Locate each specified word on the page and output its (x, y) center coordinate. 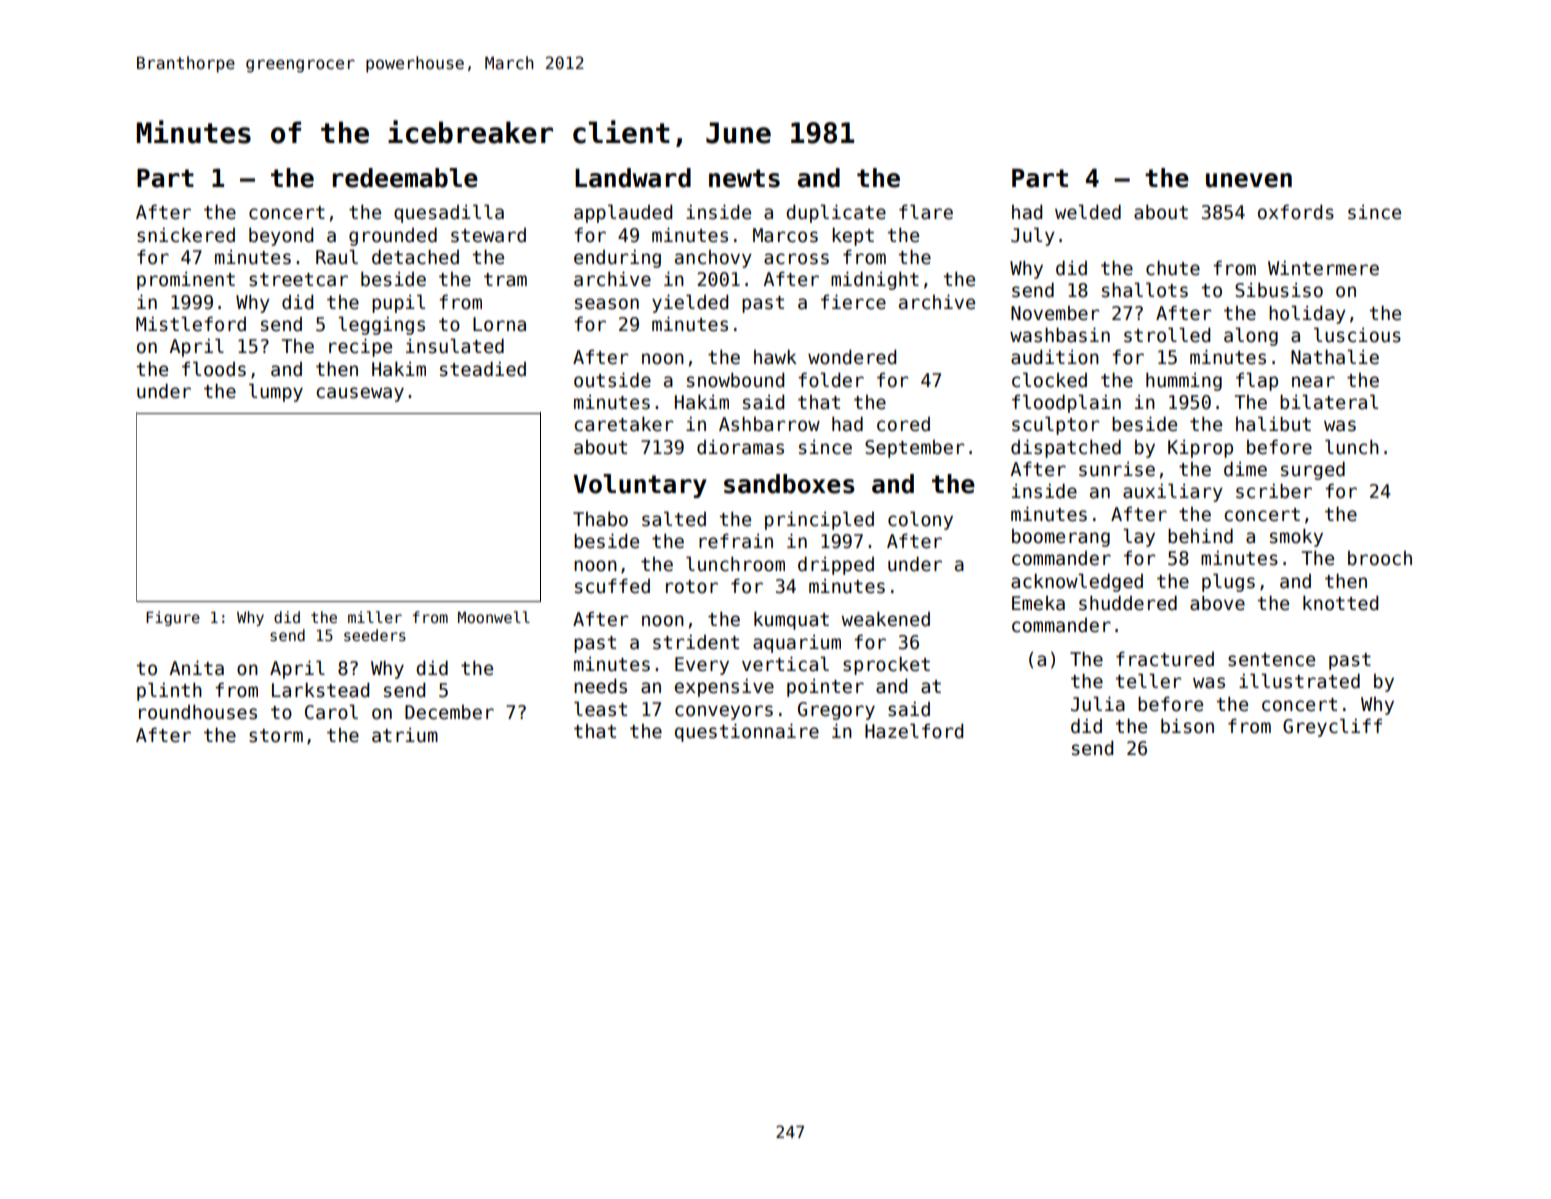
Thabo (600, 519)
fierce (853, 302)
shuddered (1128, 603)
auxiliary (1173, 492)
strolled (1167, 335)
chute (1173, 268)
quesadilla (449, 213)
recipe (360, 347)
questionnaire (747, 732)
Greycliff (1332, 727)
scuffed (612, 586)
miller (375, 617)
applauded (623, 213)
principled (819, 520)
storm (276, 736)
